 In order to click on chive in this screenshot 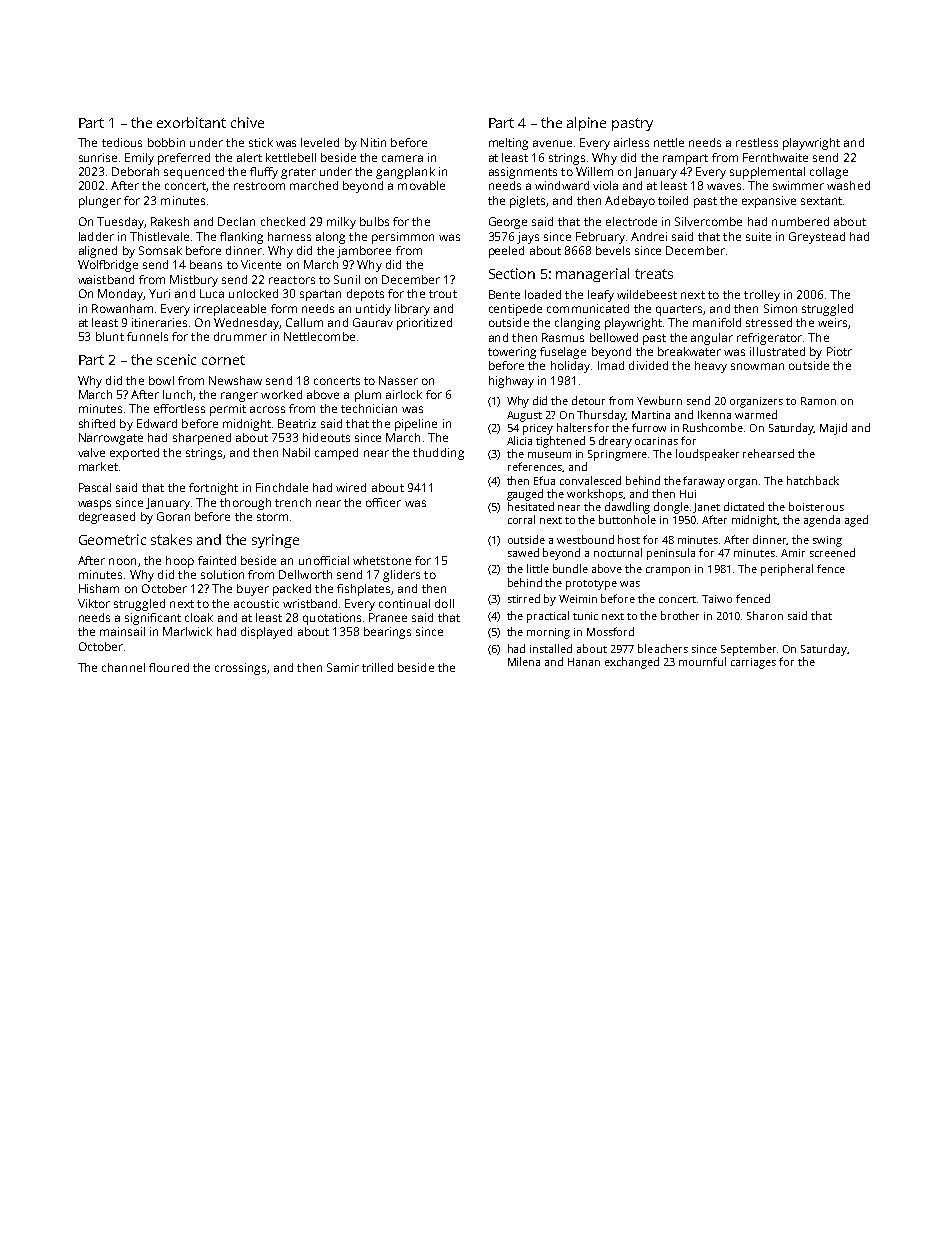, I will do `click(247, 122)`.
